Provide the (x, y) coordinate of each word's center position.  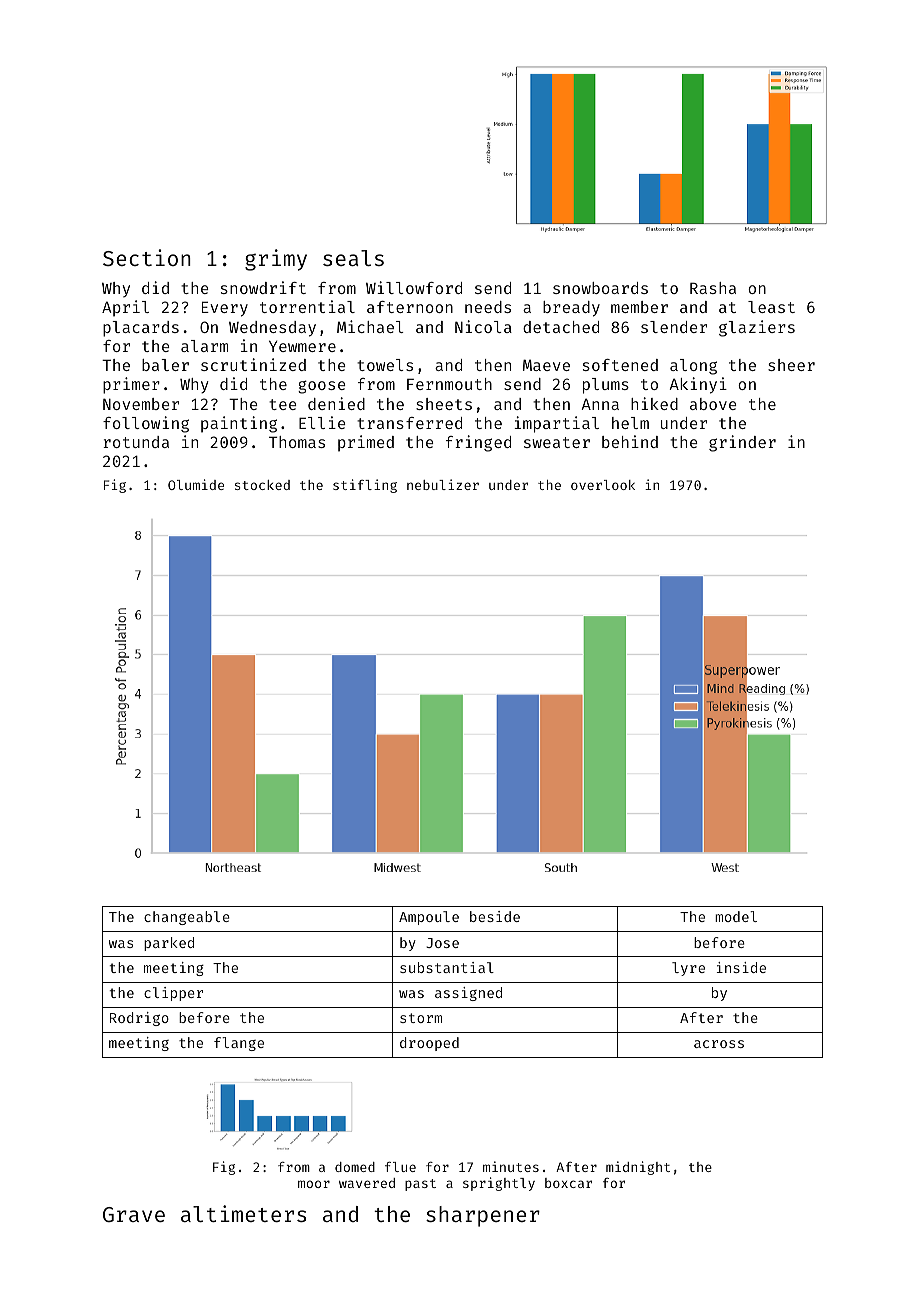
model (736, 916)
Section (147, 257)
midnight (638, 1168)
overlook (603, 485)
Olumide (196, 484)
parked (169, 944)
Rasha (713, 288)
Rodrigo (139, 1019)
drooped (429, 1044)
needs (488, 307)
